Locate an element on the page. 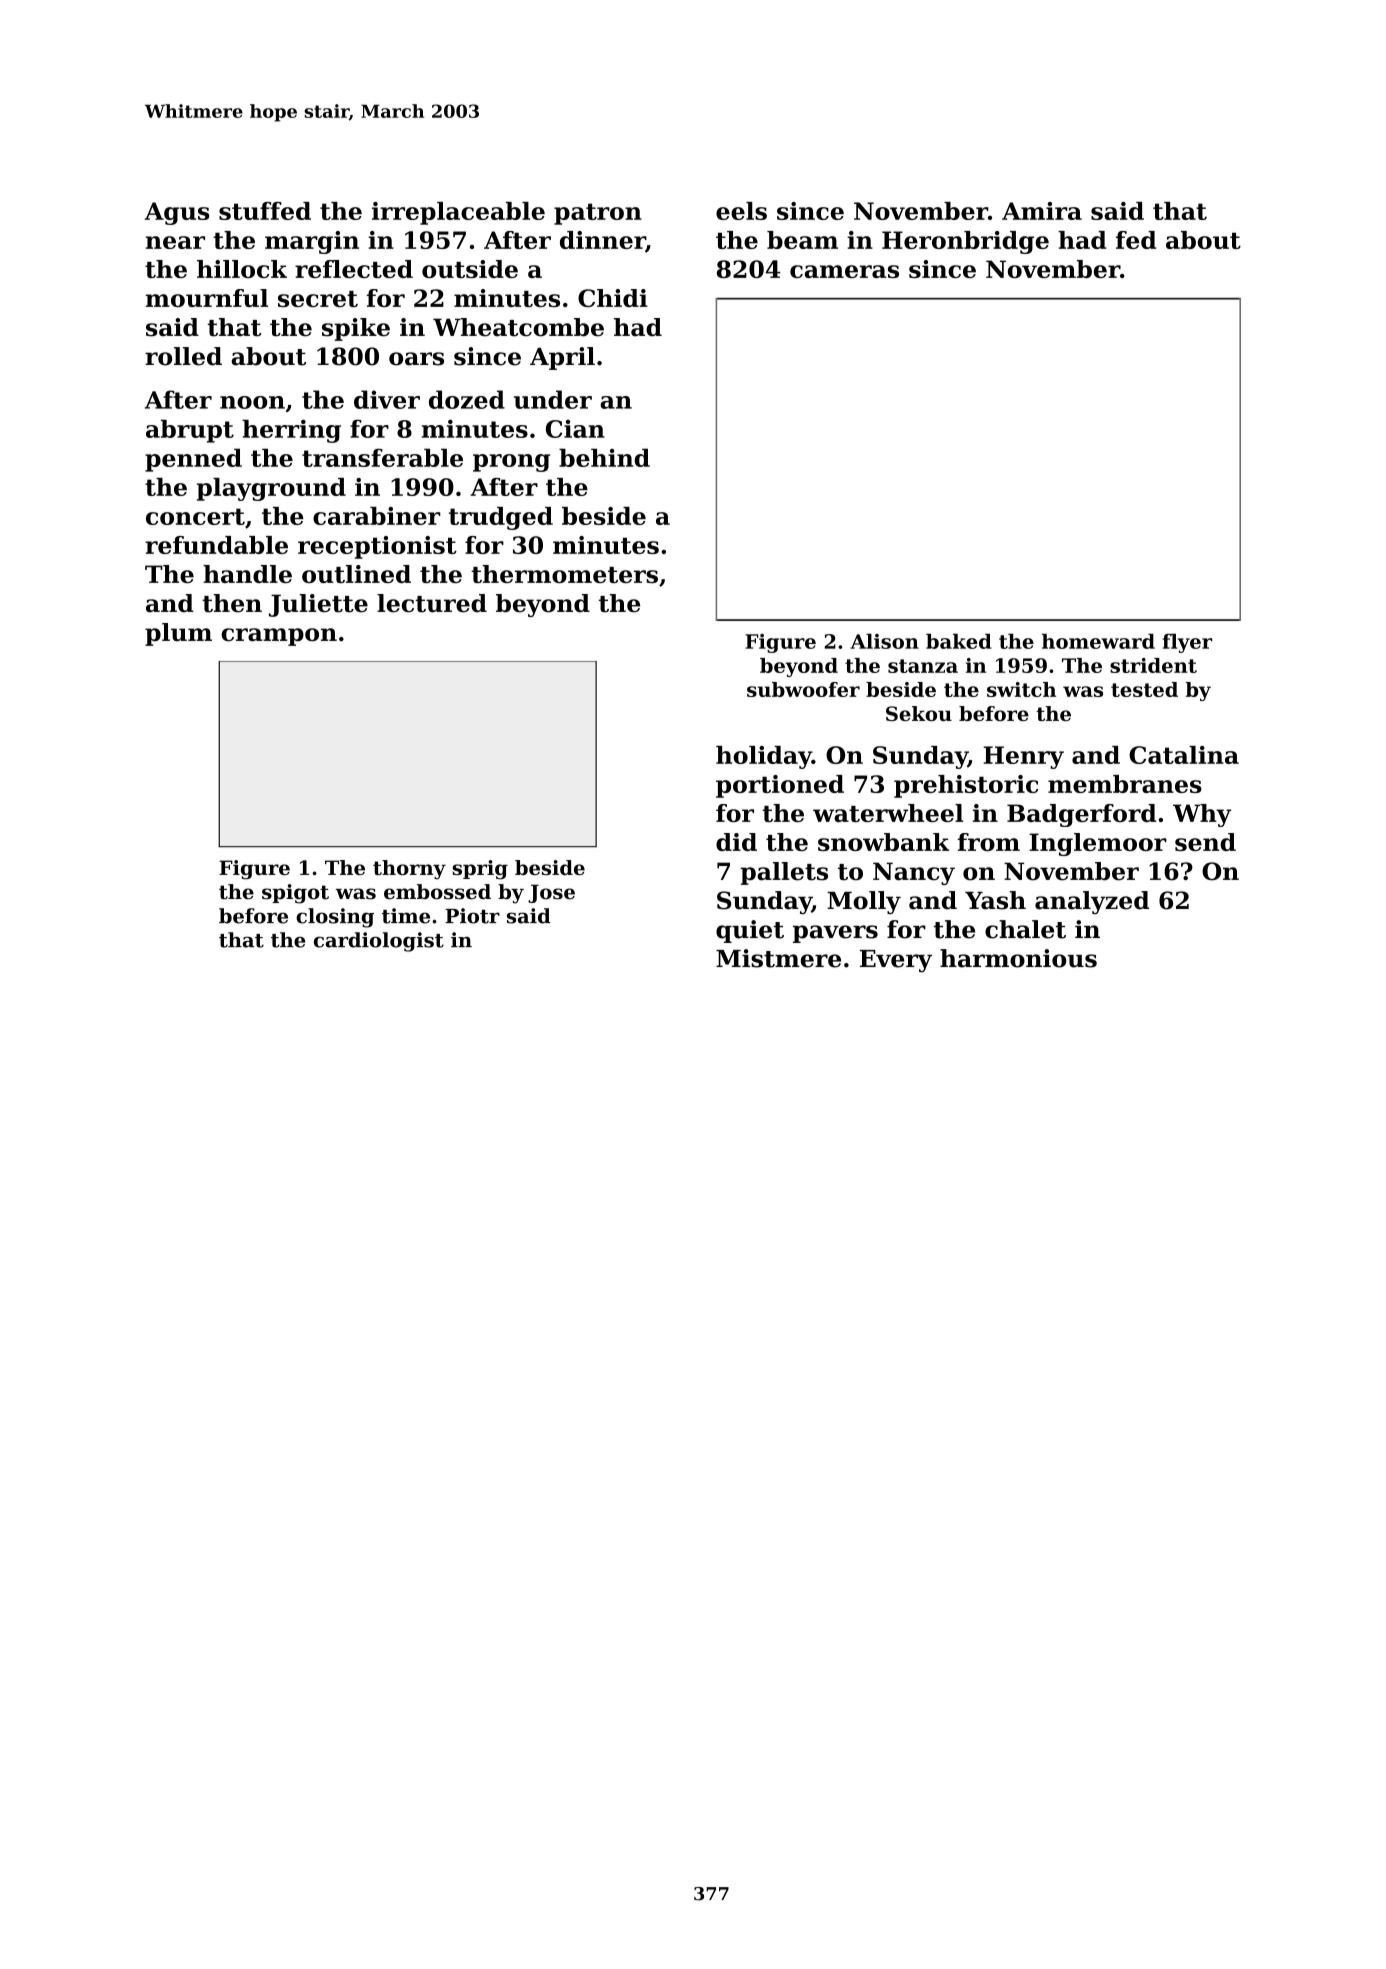 This image has height=1969, width=1386. prehistoric is located at coordinates (966, 786).
